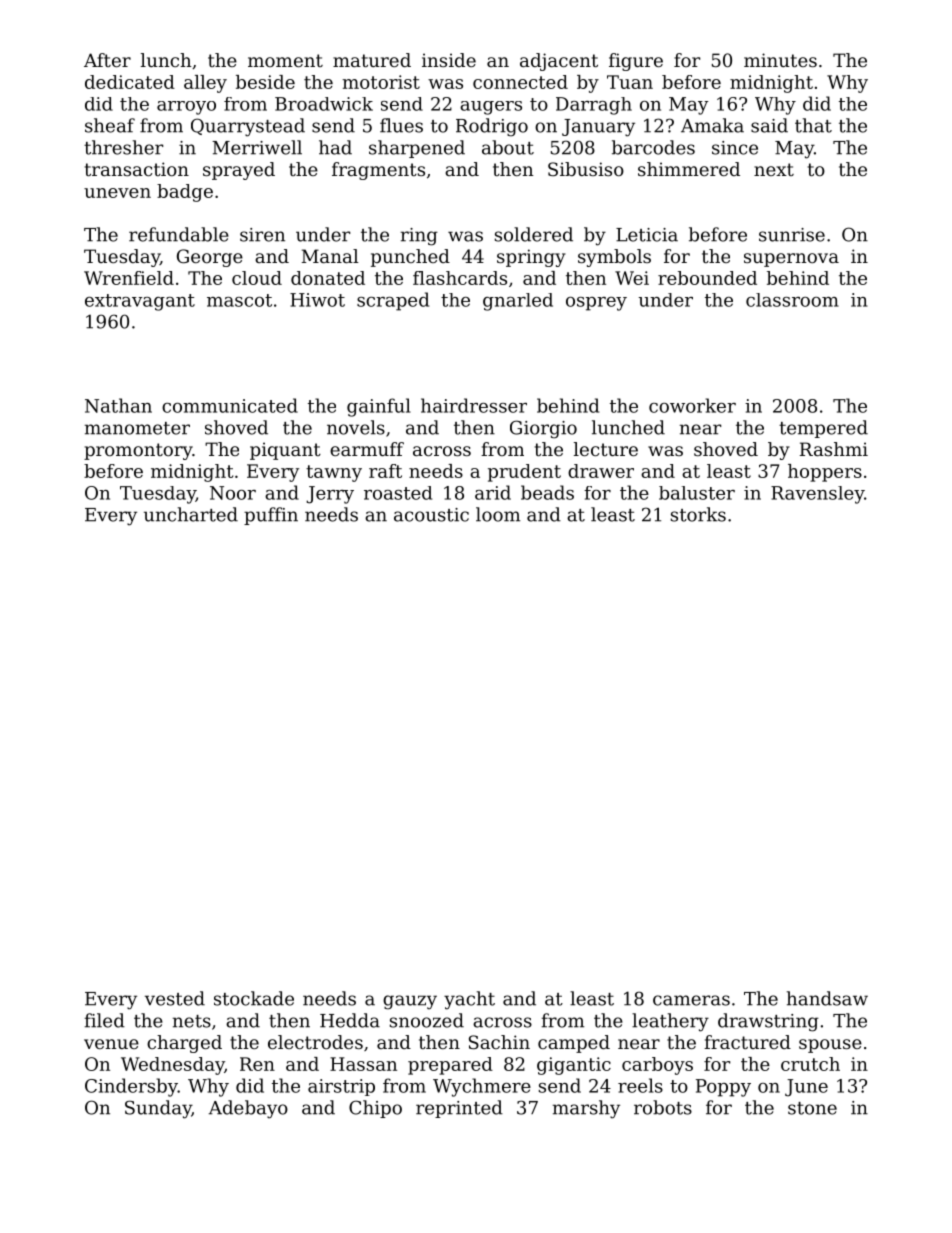 This image has width=952, height=1233. I want to click on that, so click(813, 125).
